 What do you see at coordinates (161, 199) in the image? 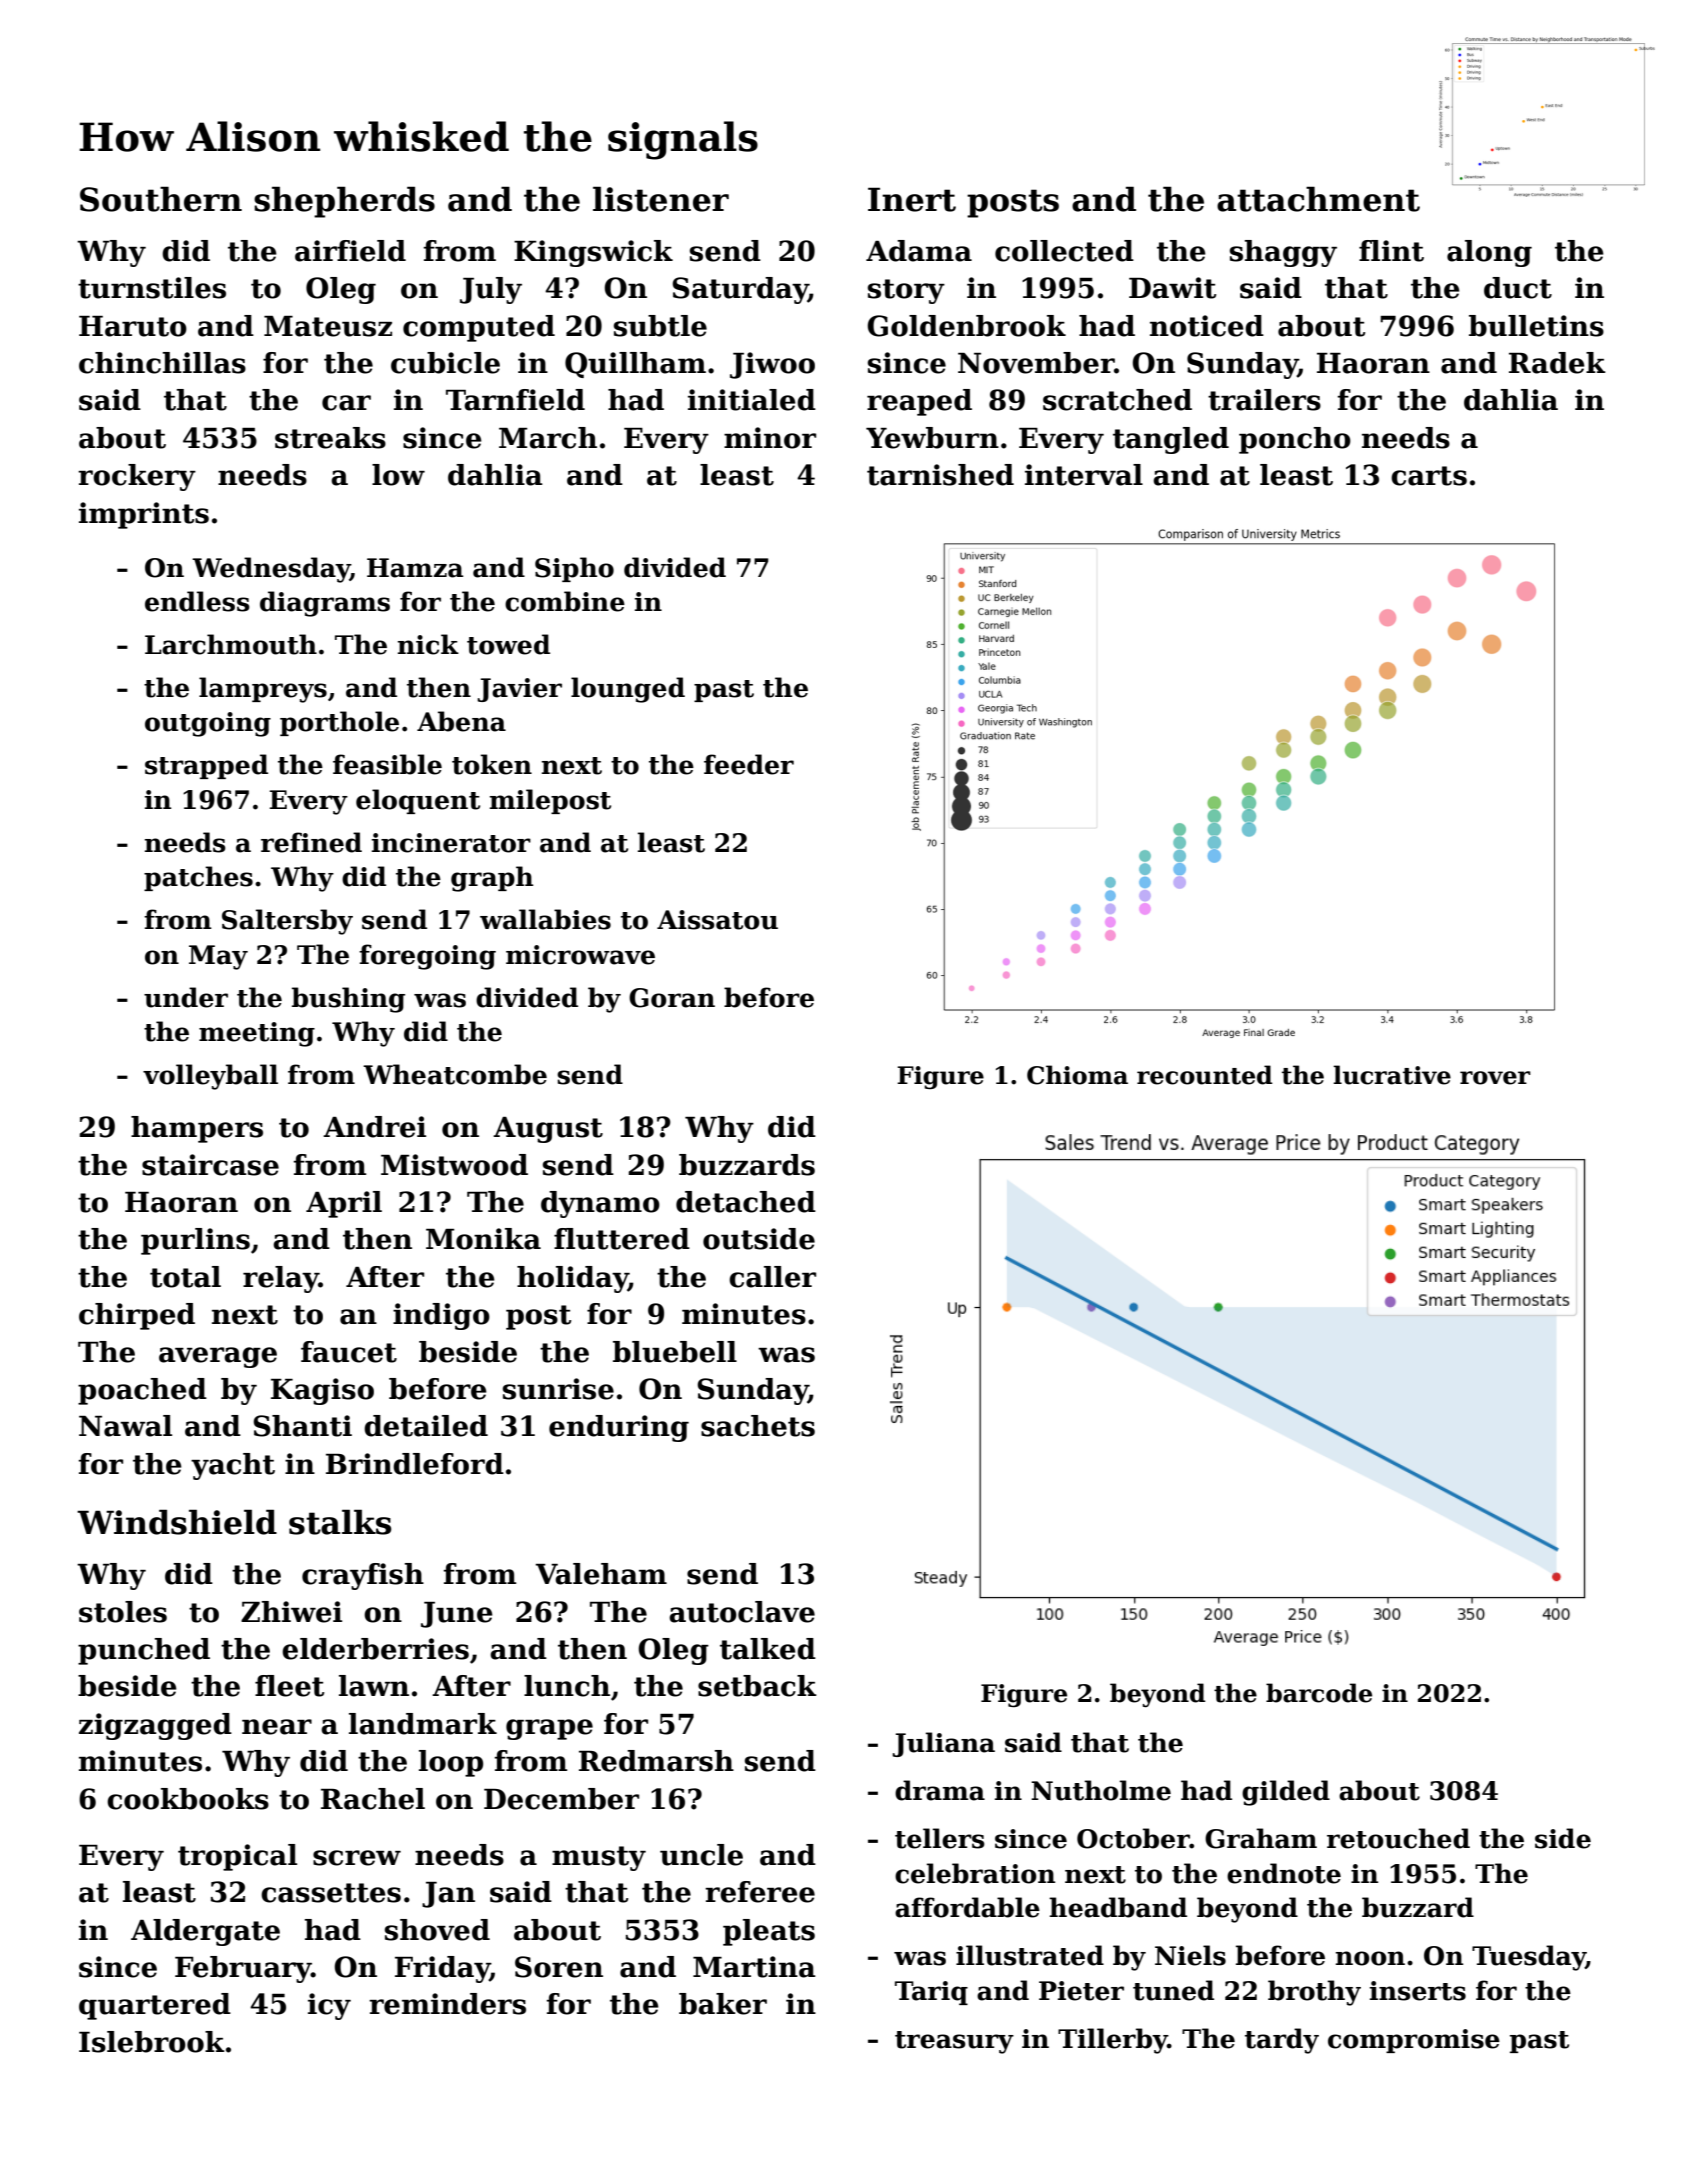
I see `Southern` at bounding box center [161, 199].
